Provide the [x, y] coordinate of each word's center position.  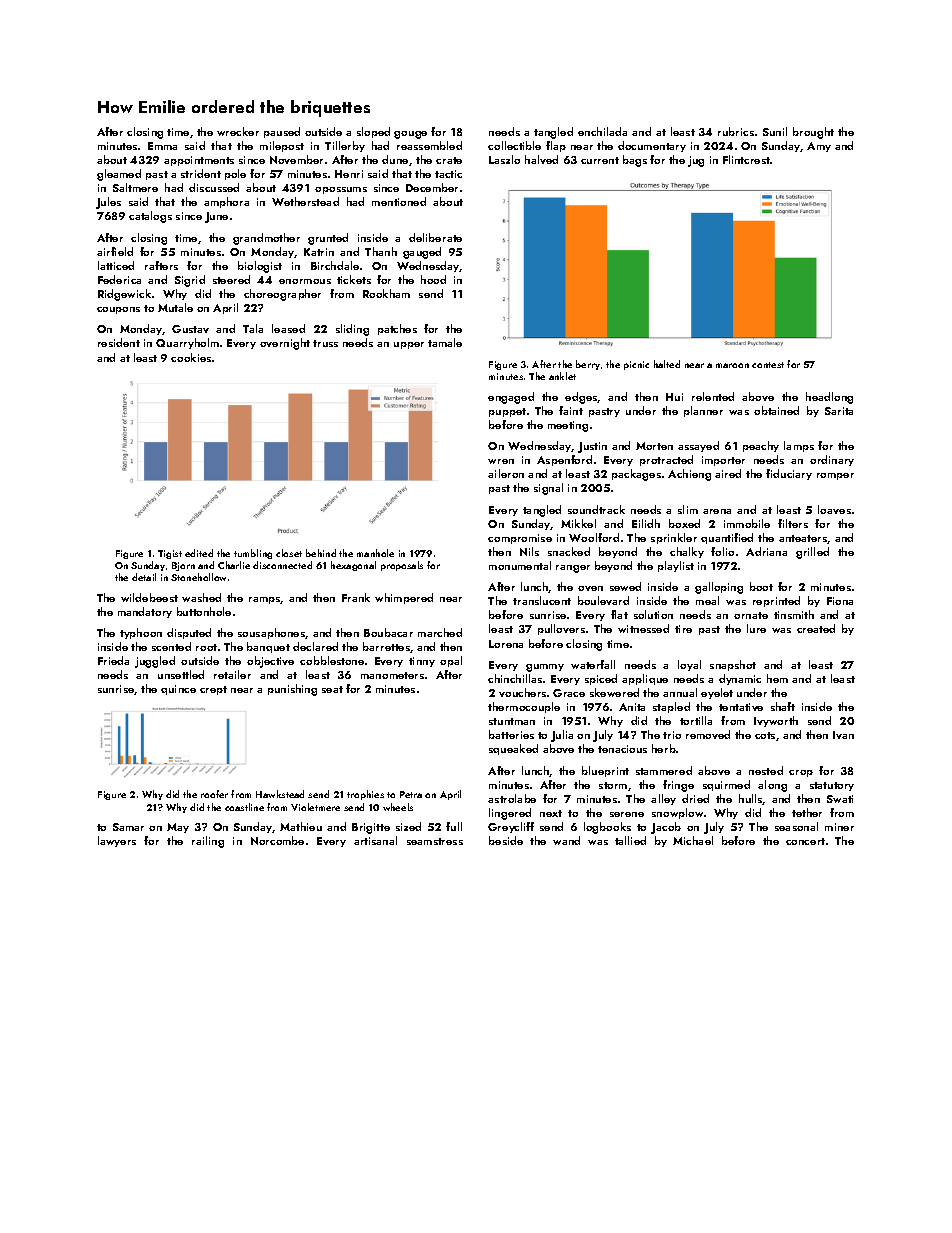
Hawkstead [280, 794]
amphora [226, 202]
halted [667, 364]
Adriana [766, 551]
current [600, 160]
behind [321, 553]
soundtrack [596, 509]
